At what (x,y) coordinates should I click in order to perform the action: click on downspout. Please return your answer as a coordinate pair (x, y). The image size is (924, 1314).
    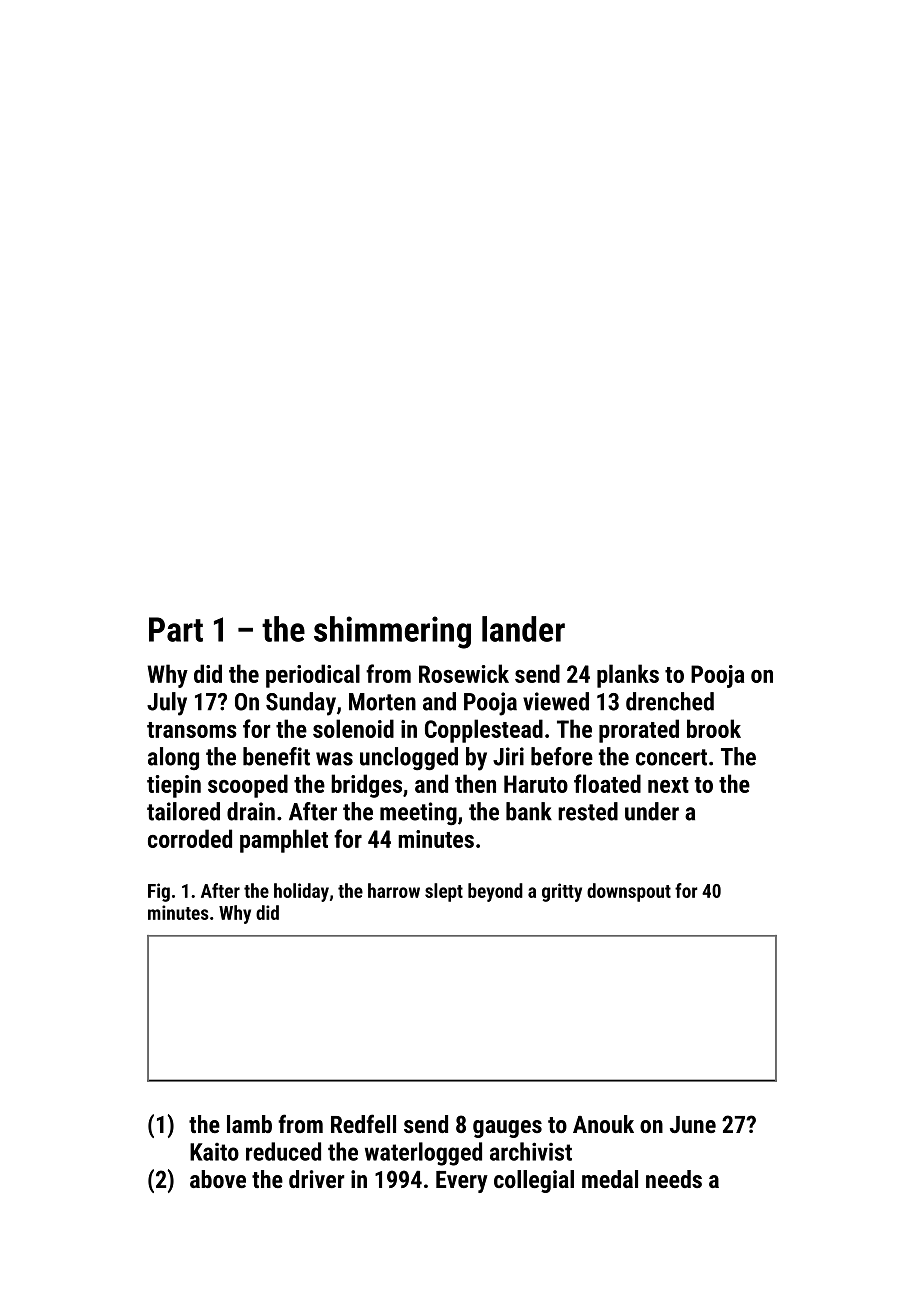
    Looking at the image, I should click on (629, 892).
